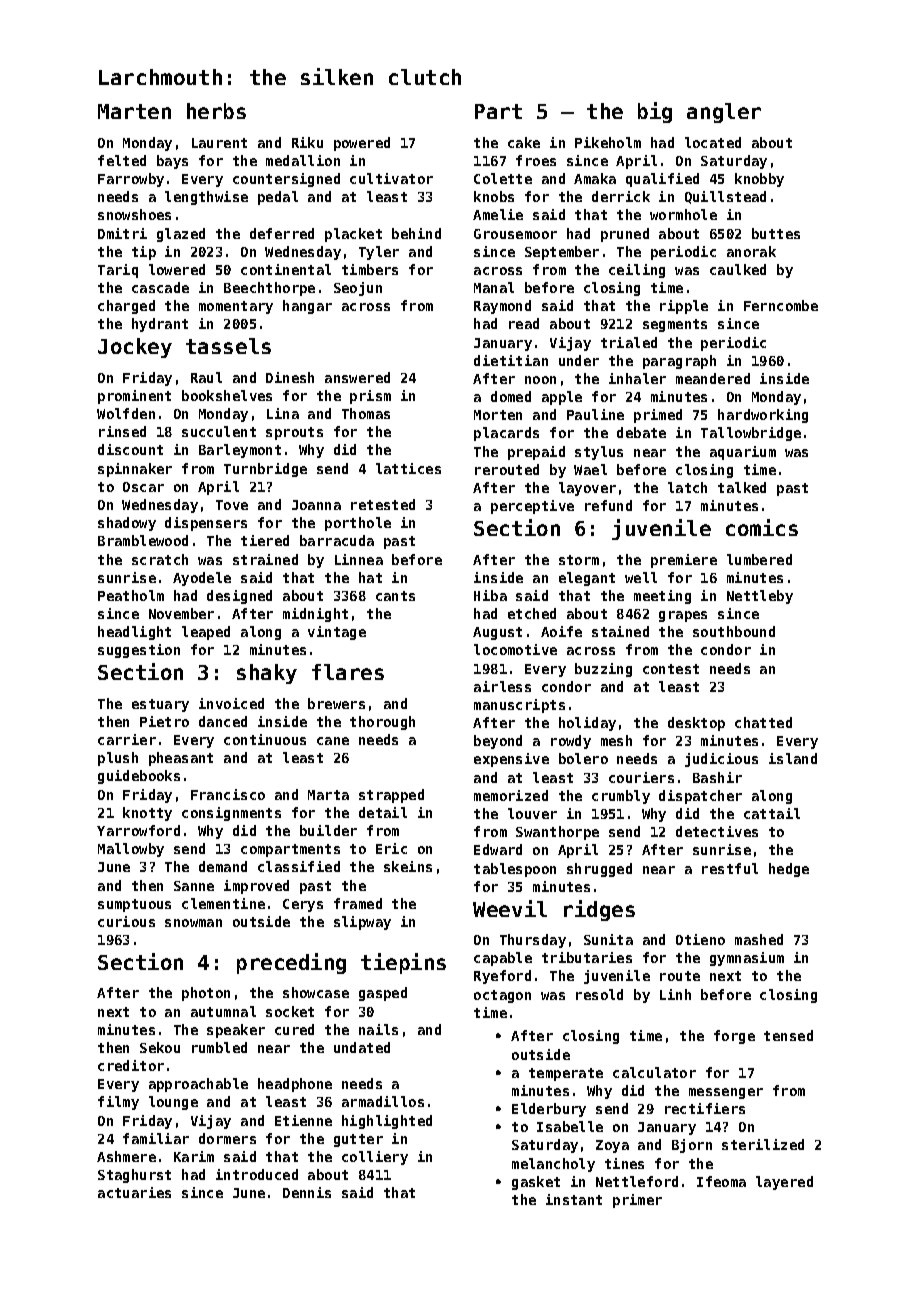 This image has width=924, height=1308. I want to click on Mallowby, so click(131, 850).
